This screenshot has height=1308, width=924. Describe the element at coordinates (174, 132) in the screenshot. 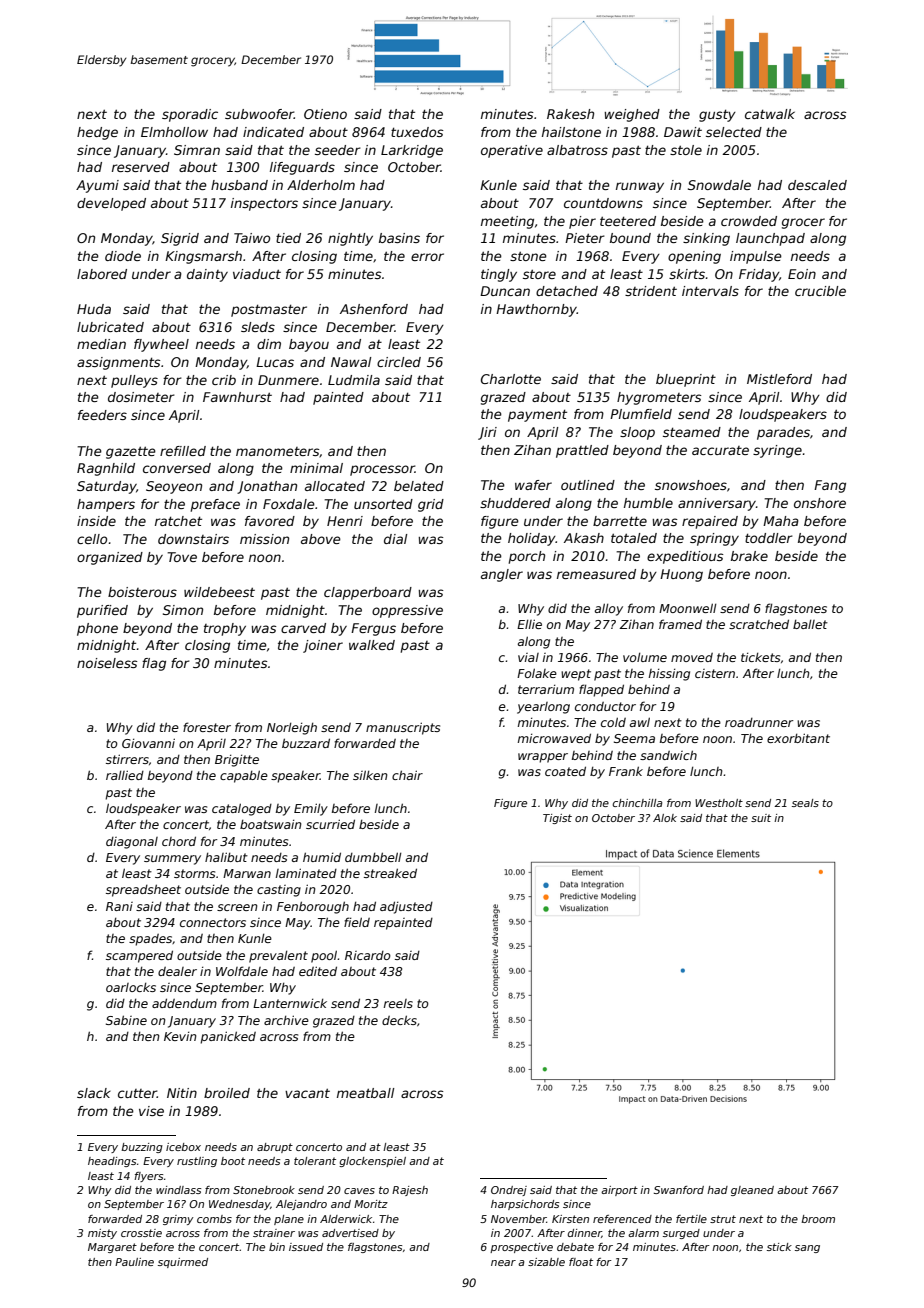

I see `Elmhollow` at that location.
